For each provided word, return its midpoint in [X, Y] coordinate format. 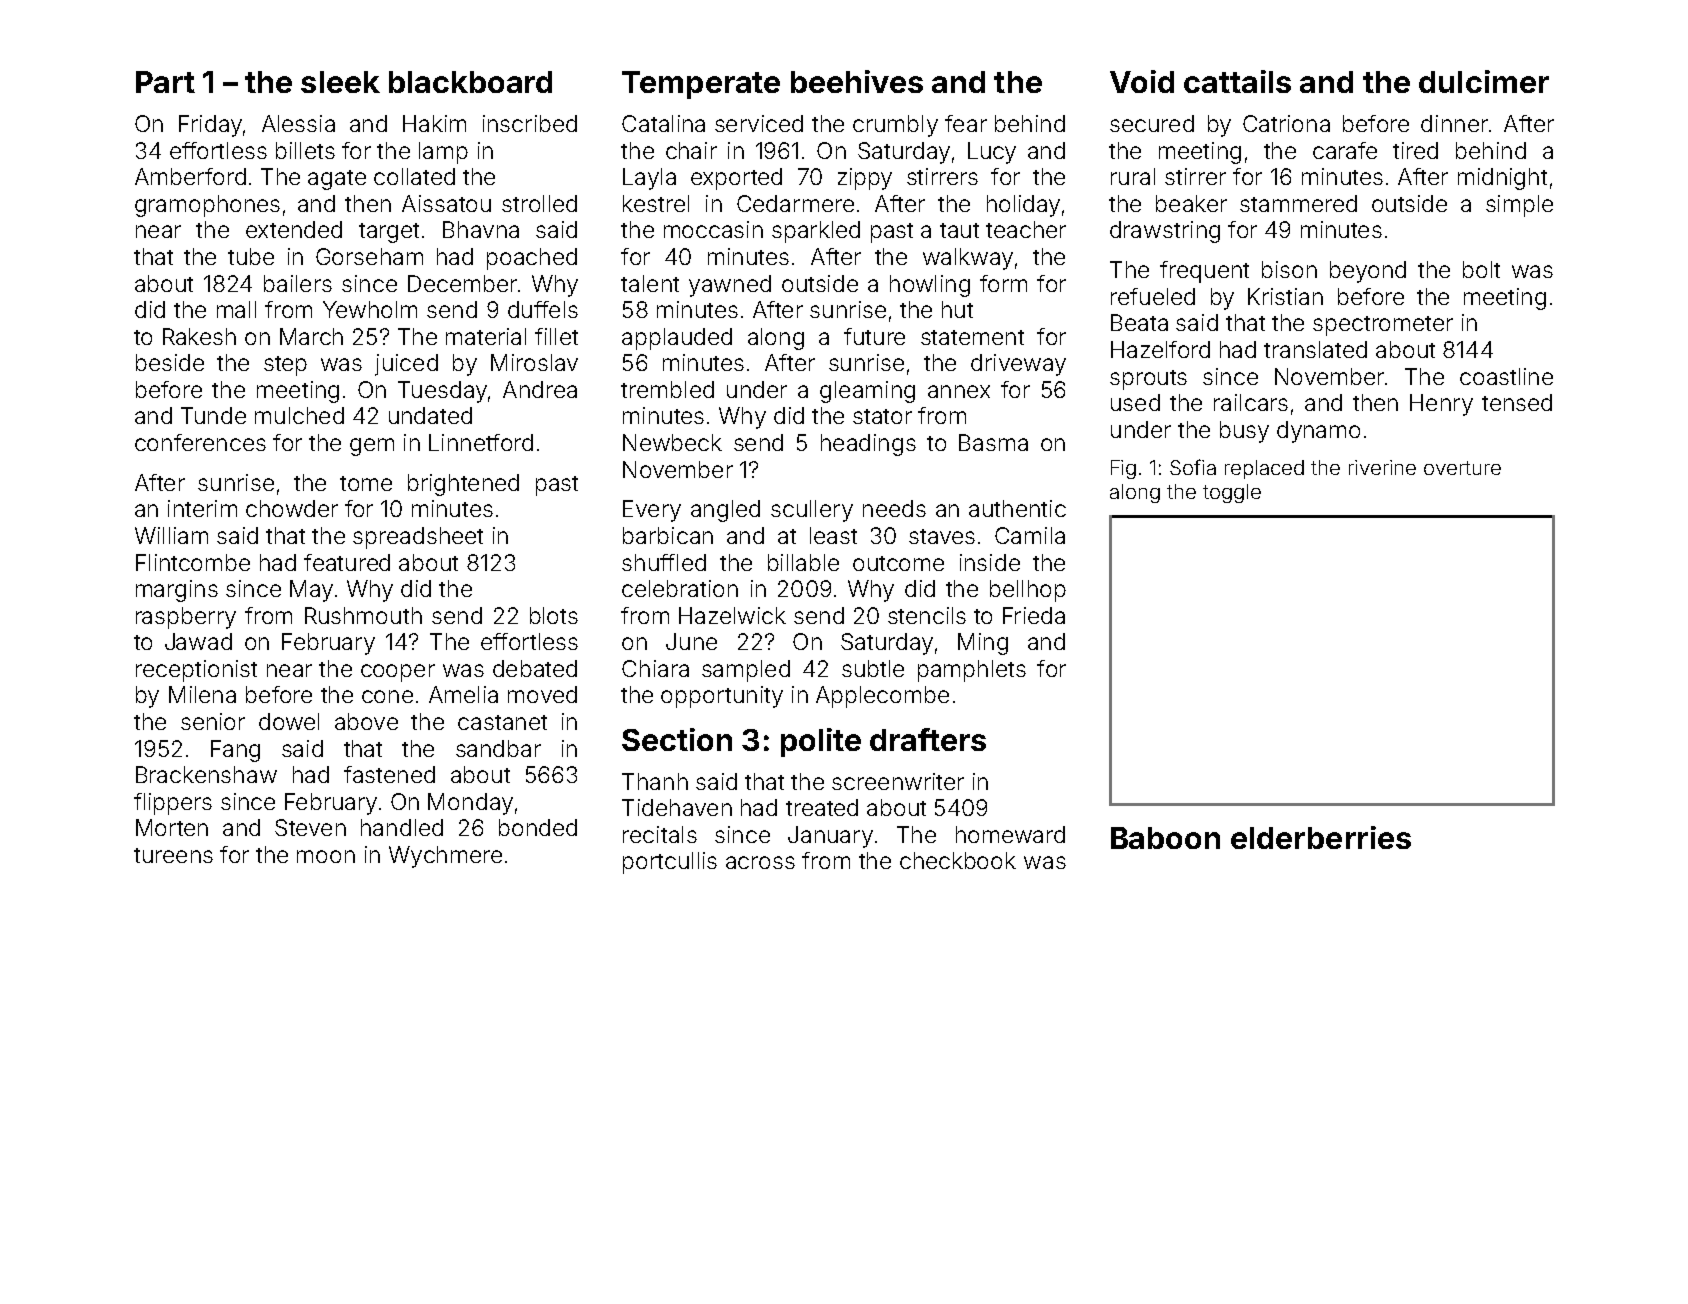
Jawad [198, 641]
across [760, 862]
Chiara [655, 668]
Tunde [213, 415]
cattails [1237, 81]
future [874, 336]
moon [326, 856]
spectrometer [1383, 326]
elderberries [1321, 837]
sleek [340, 82]
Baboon [1165, 838]
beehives [857, 81]
